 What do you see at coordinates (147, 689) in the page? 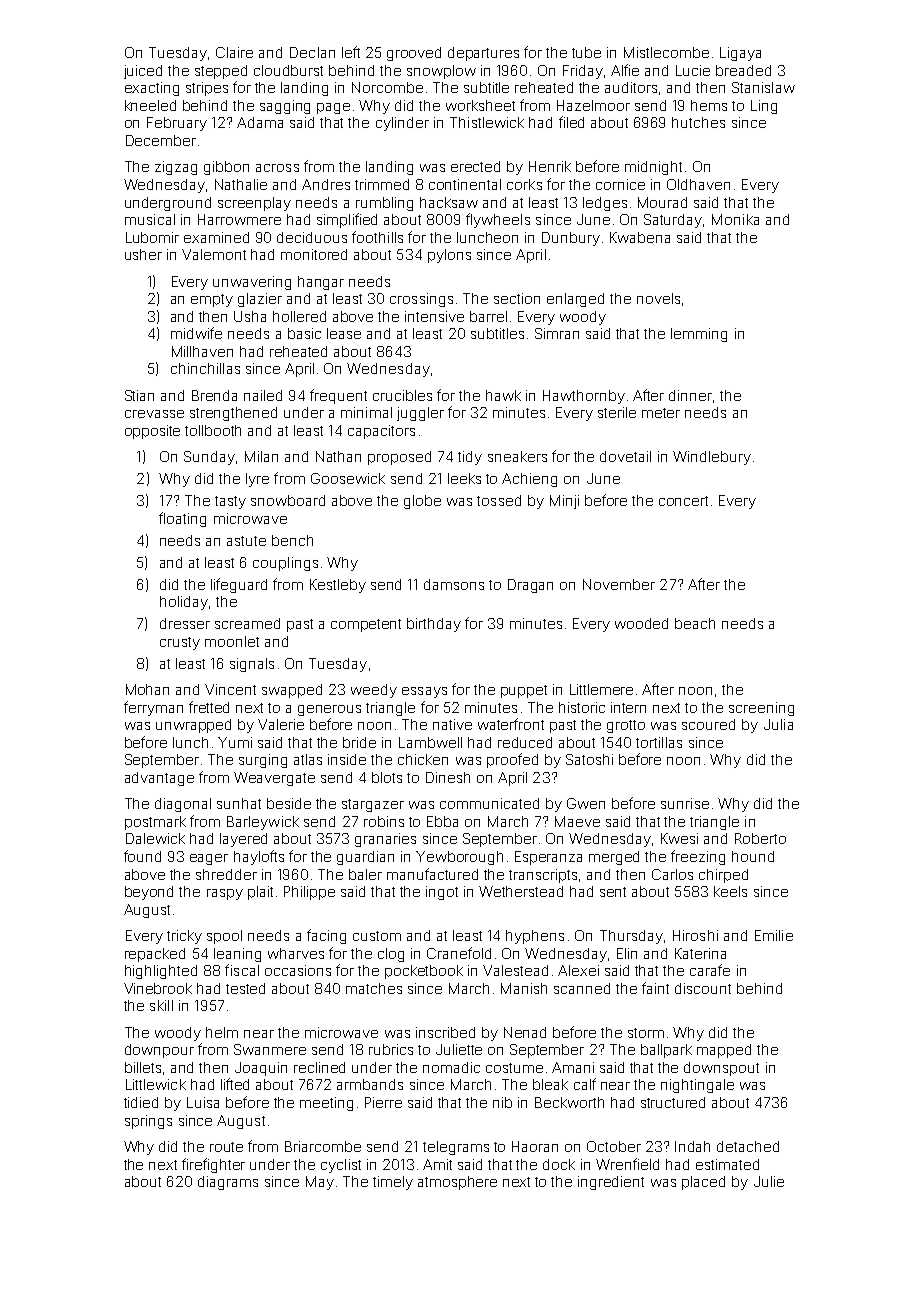
I see `Mohan` at bounding box center [147, 689].
